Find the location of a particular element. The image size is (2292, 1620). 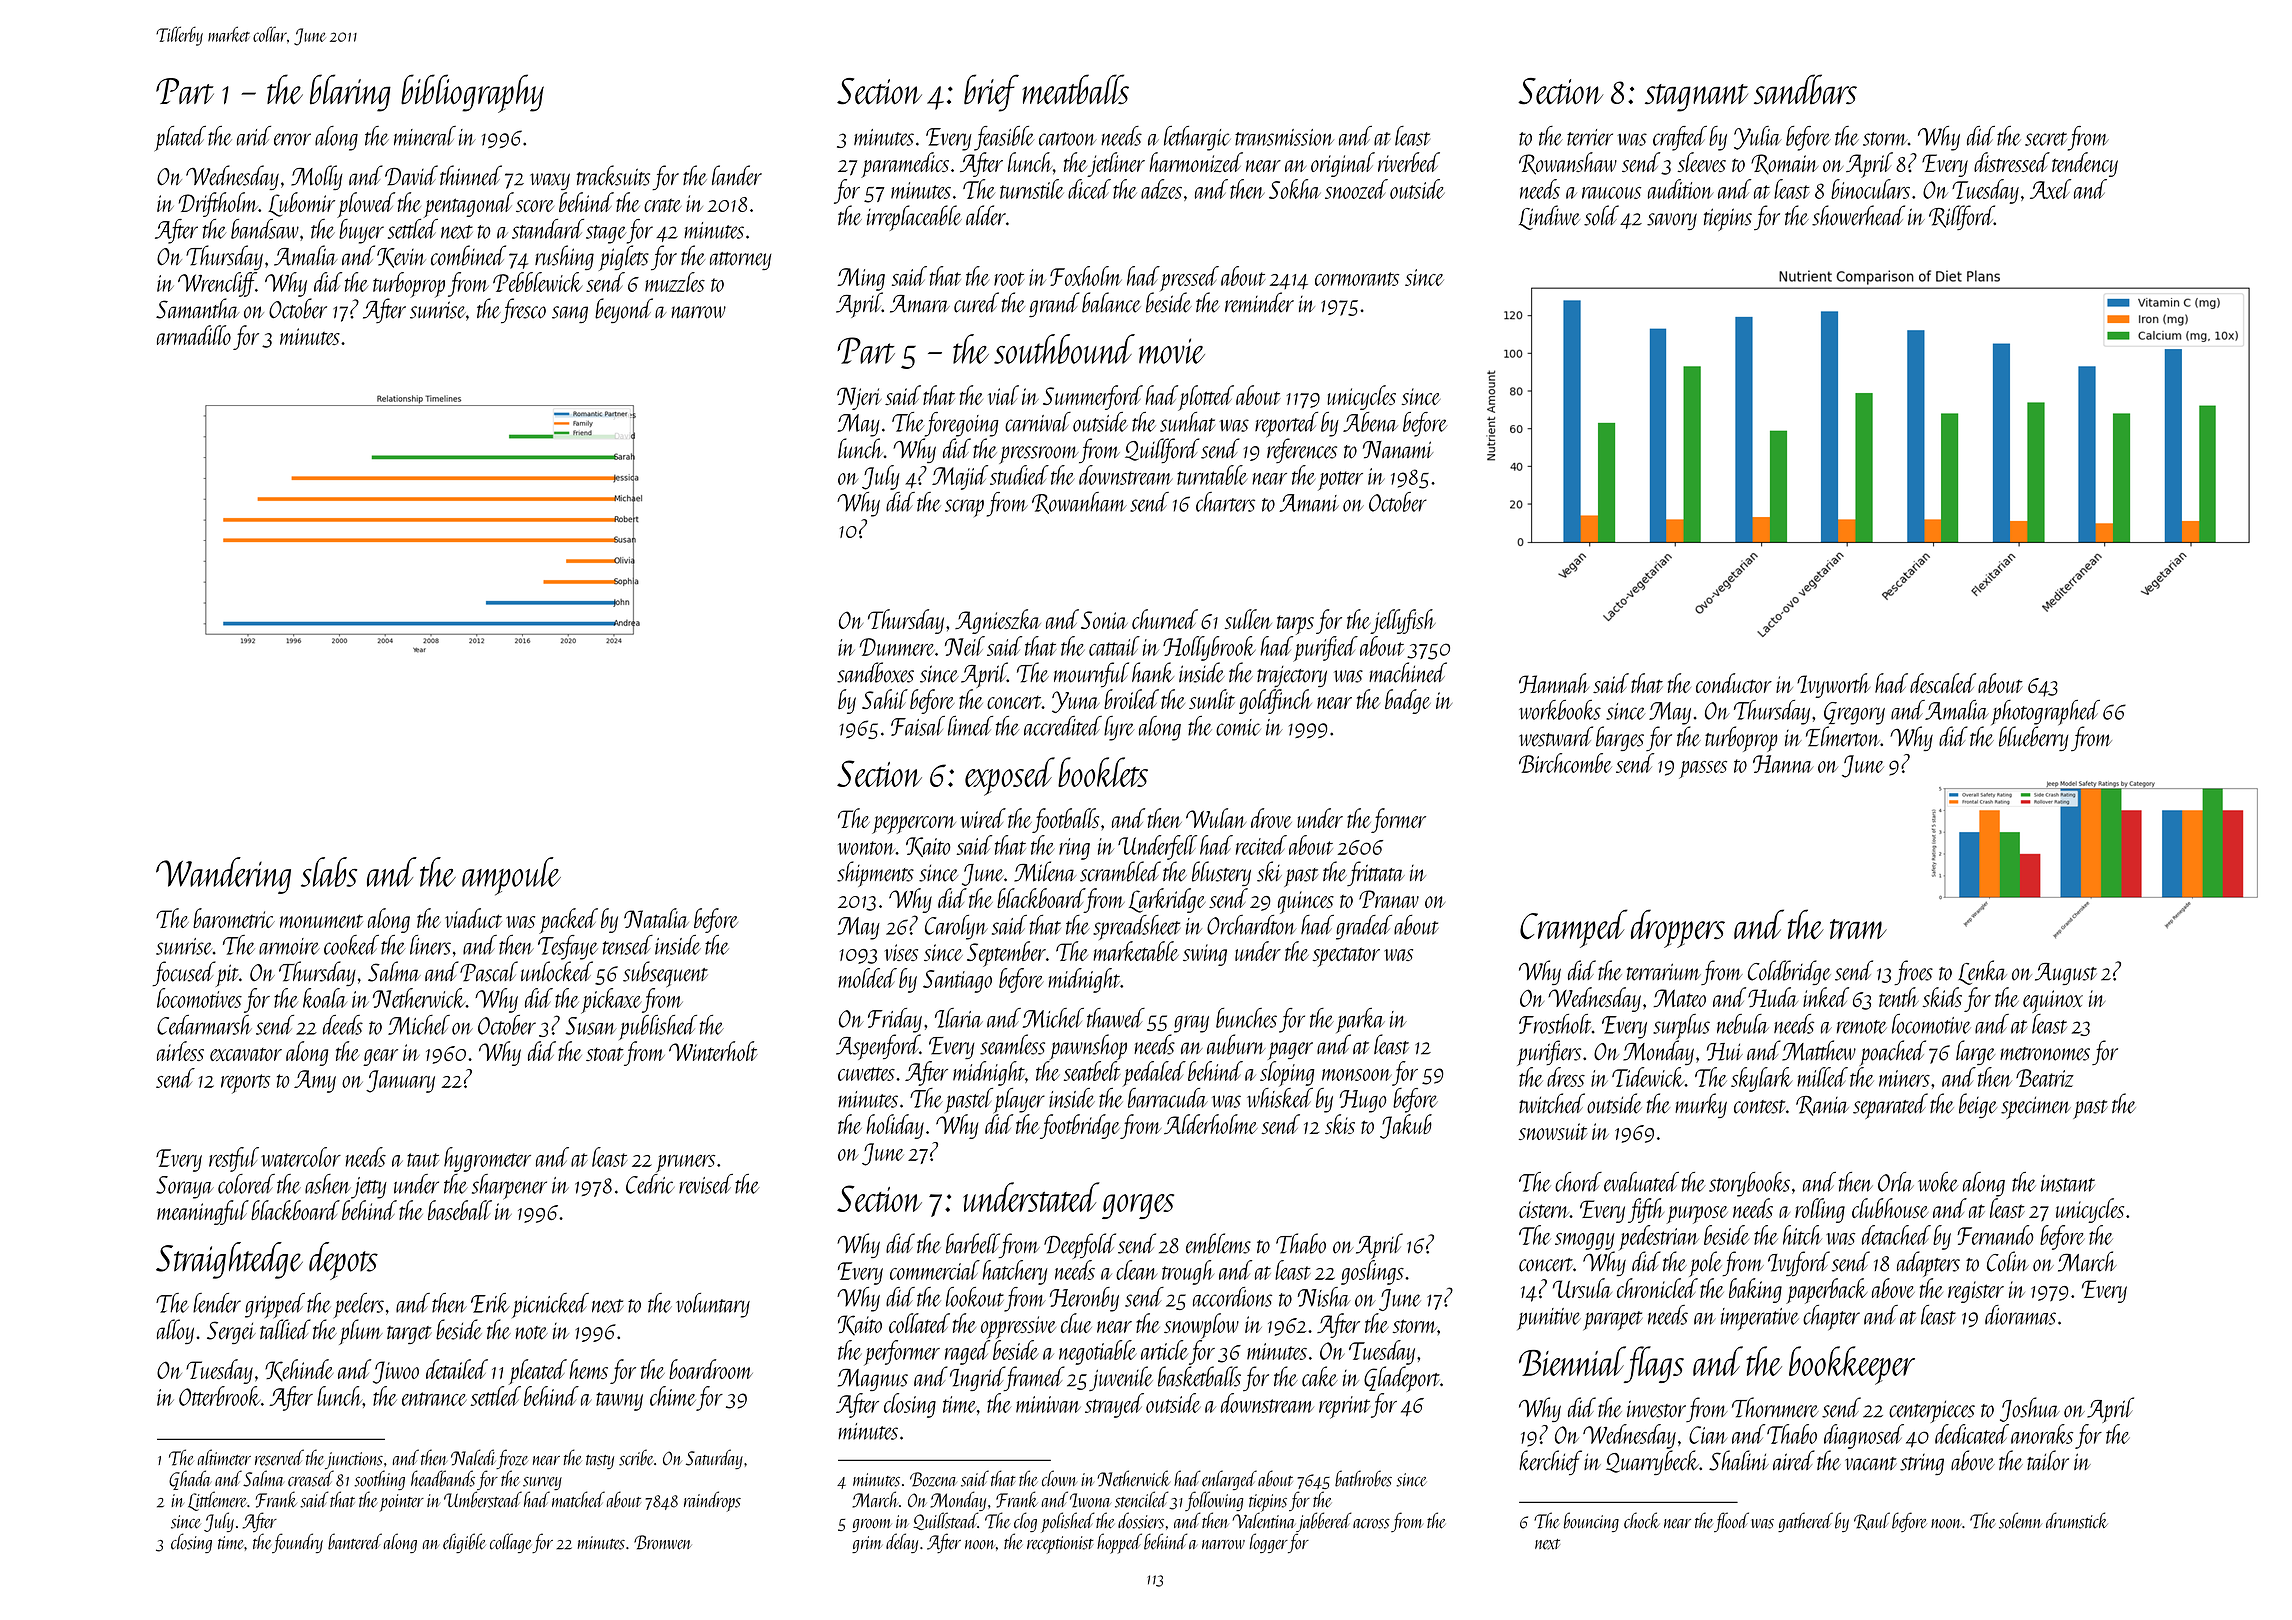

Kevin is located at coordinates (401, 258).
